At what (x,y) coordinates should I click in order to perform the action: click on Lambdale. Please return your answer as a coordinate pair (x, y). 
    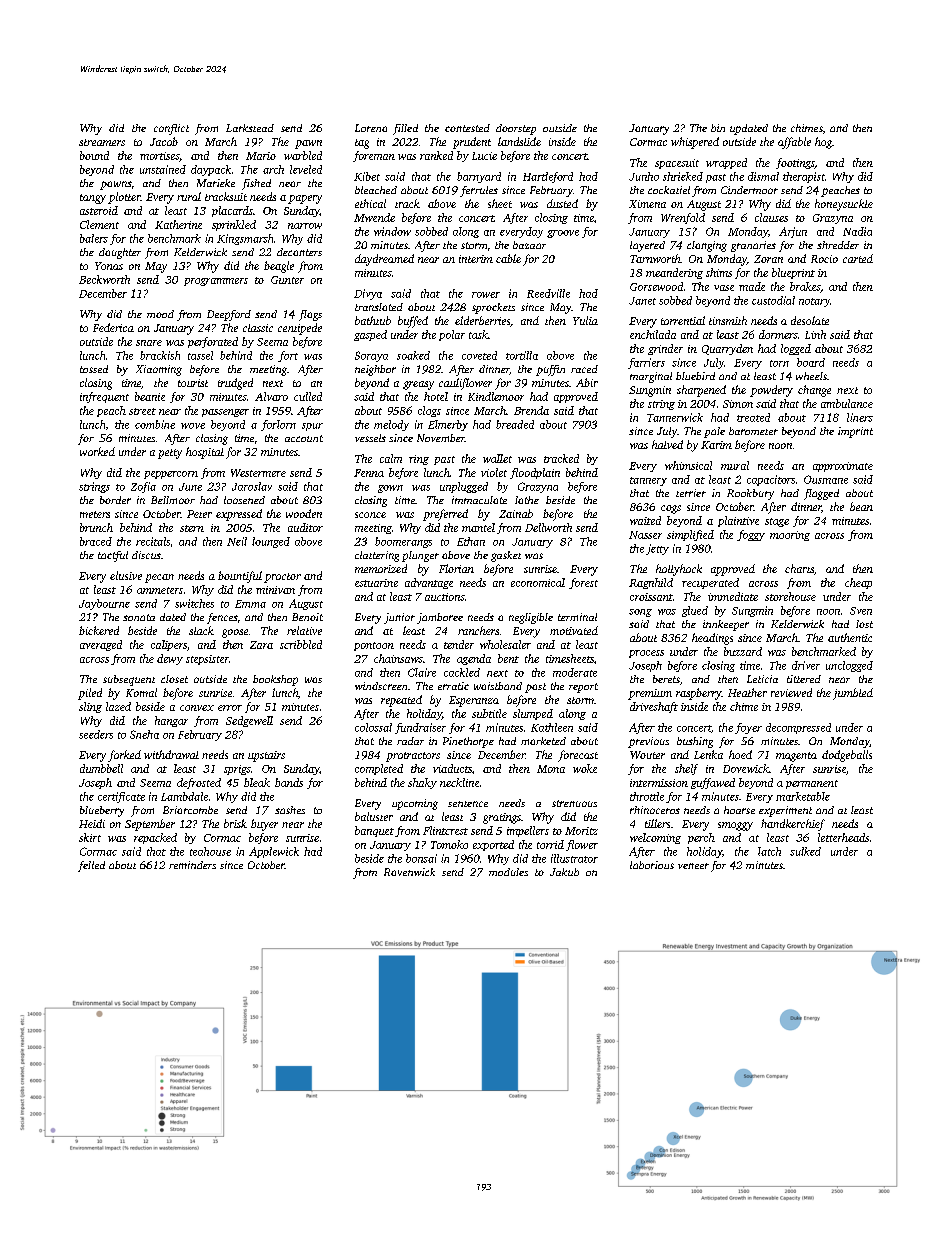
    Looking at the image, I should click on (184, 796).
